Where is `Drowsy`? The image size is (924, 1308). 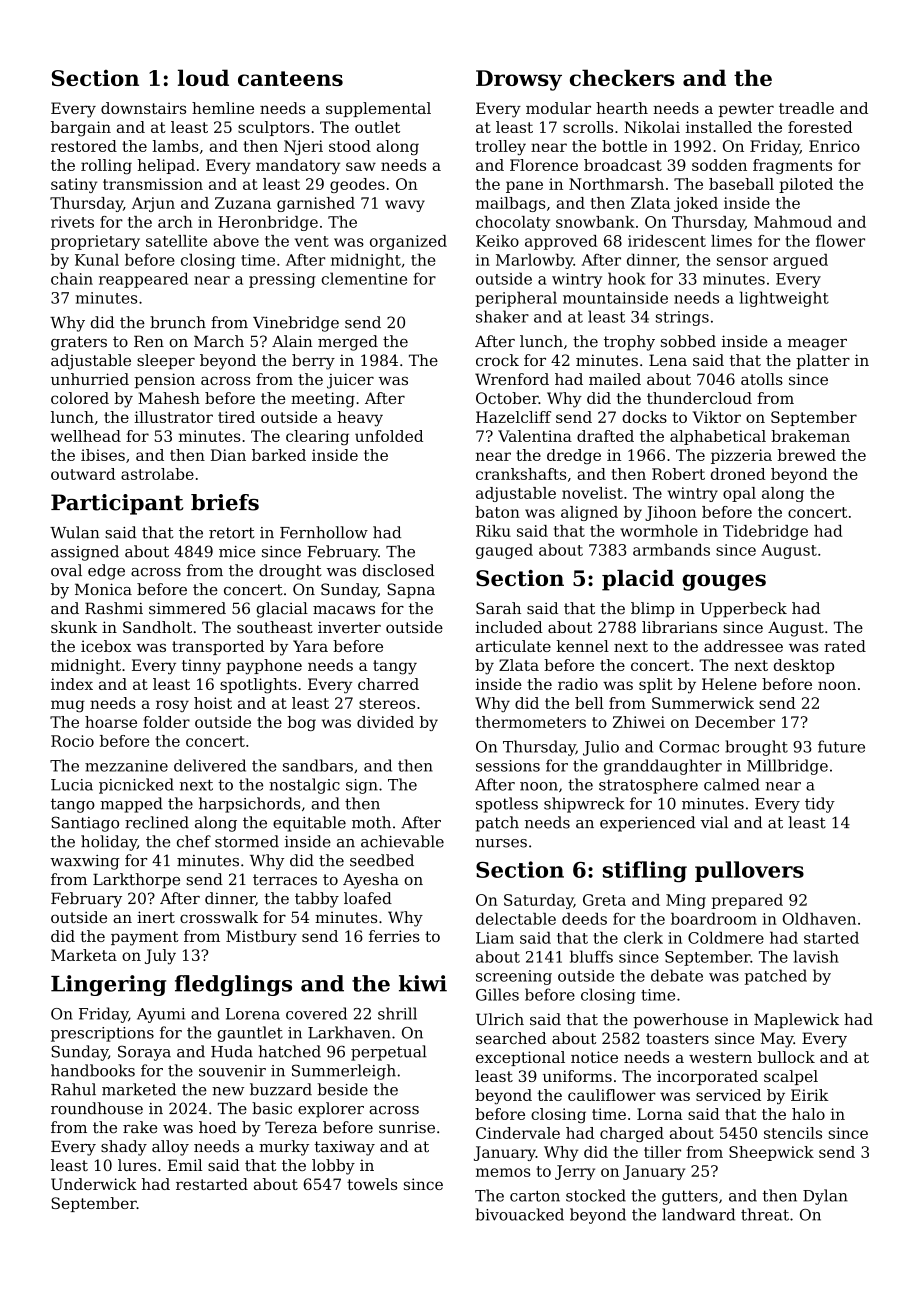 Drowsy is located at coordinates (519, 80).
